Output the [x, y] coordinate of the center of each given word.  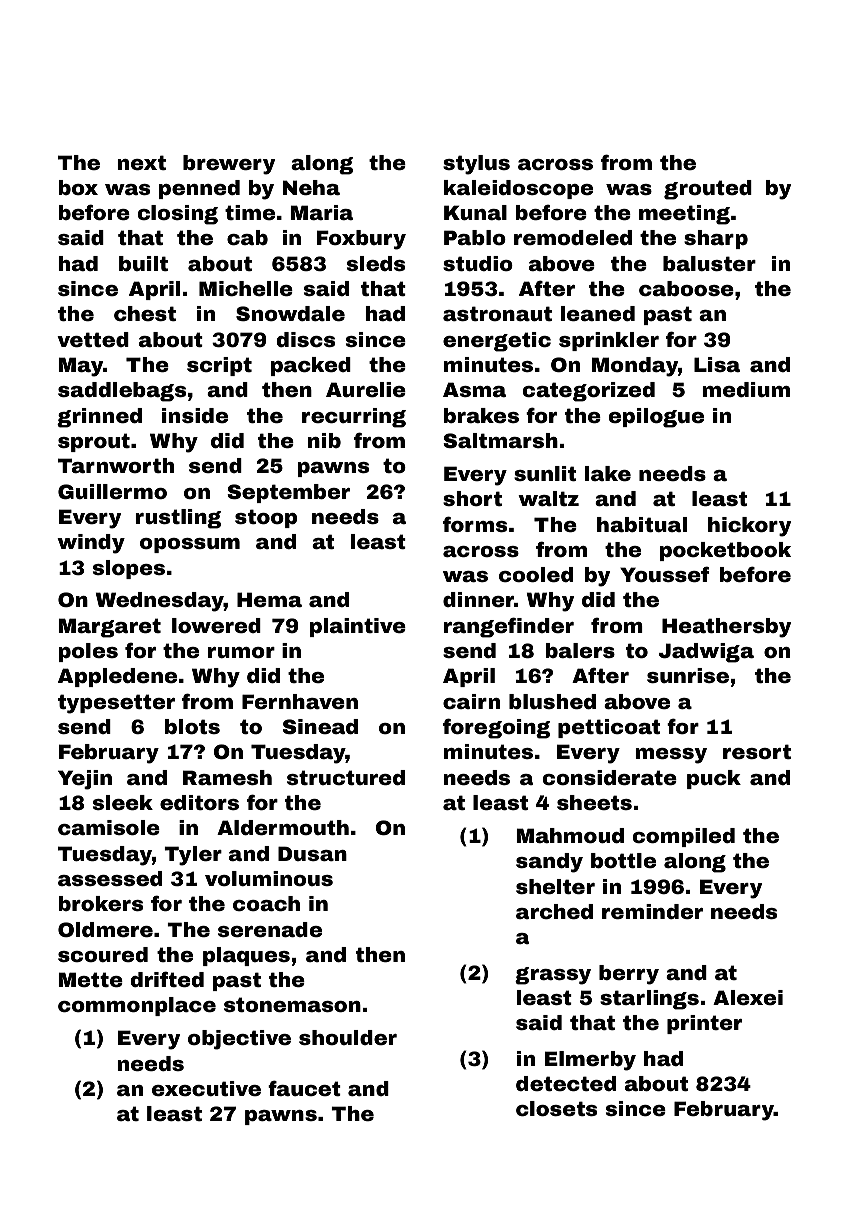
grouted [708, 190]
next [141, 162]
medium [746, 389]
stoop [266, 518]
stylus [476, 165]
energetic [497, 342]
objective [239, 1040]
